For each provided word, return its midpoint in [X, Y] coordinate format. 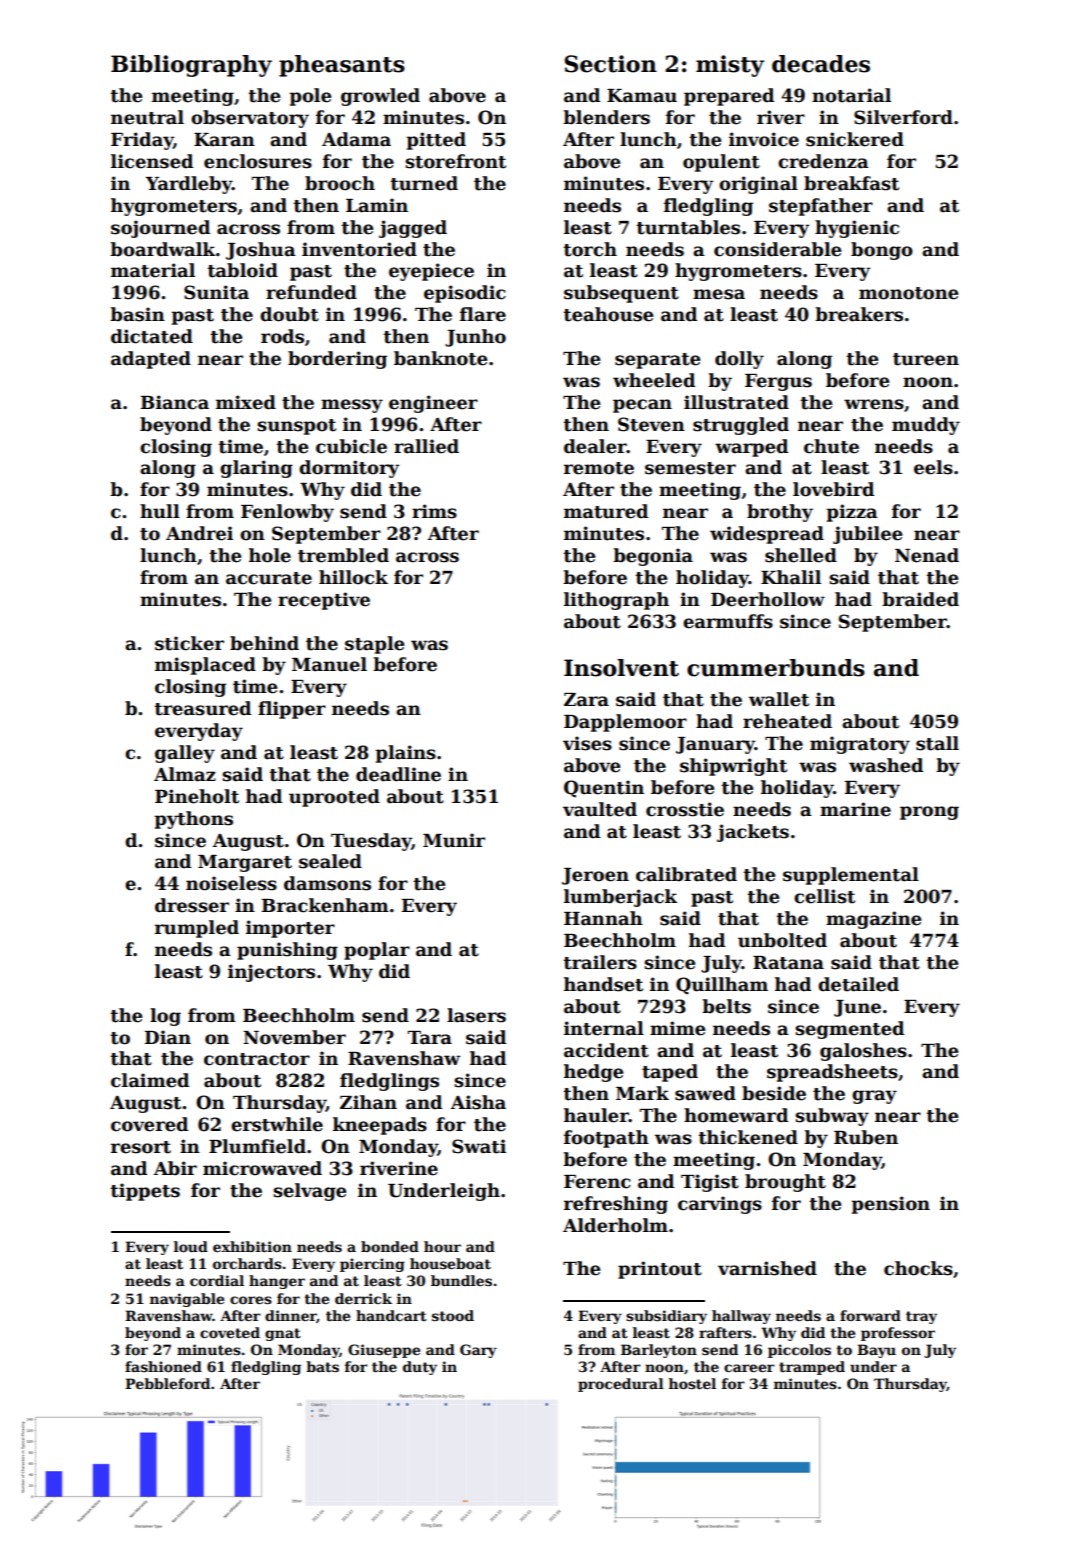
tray [921, 1317]
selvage [309, 1192]
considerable [777, 249]
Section [610, 64]
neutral [147, 117]
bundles [461, 1280]
